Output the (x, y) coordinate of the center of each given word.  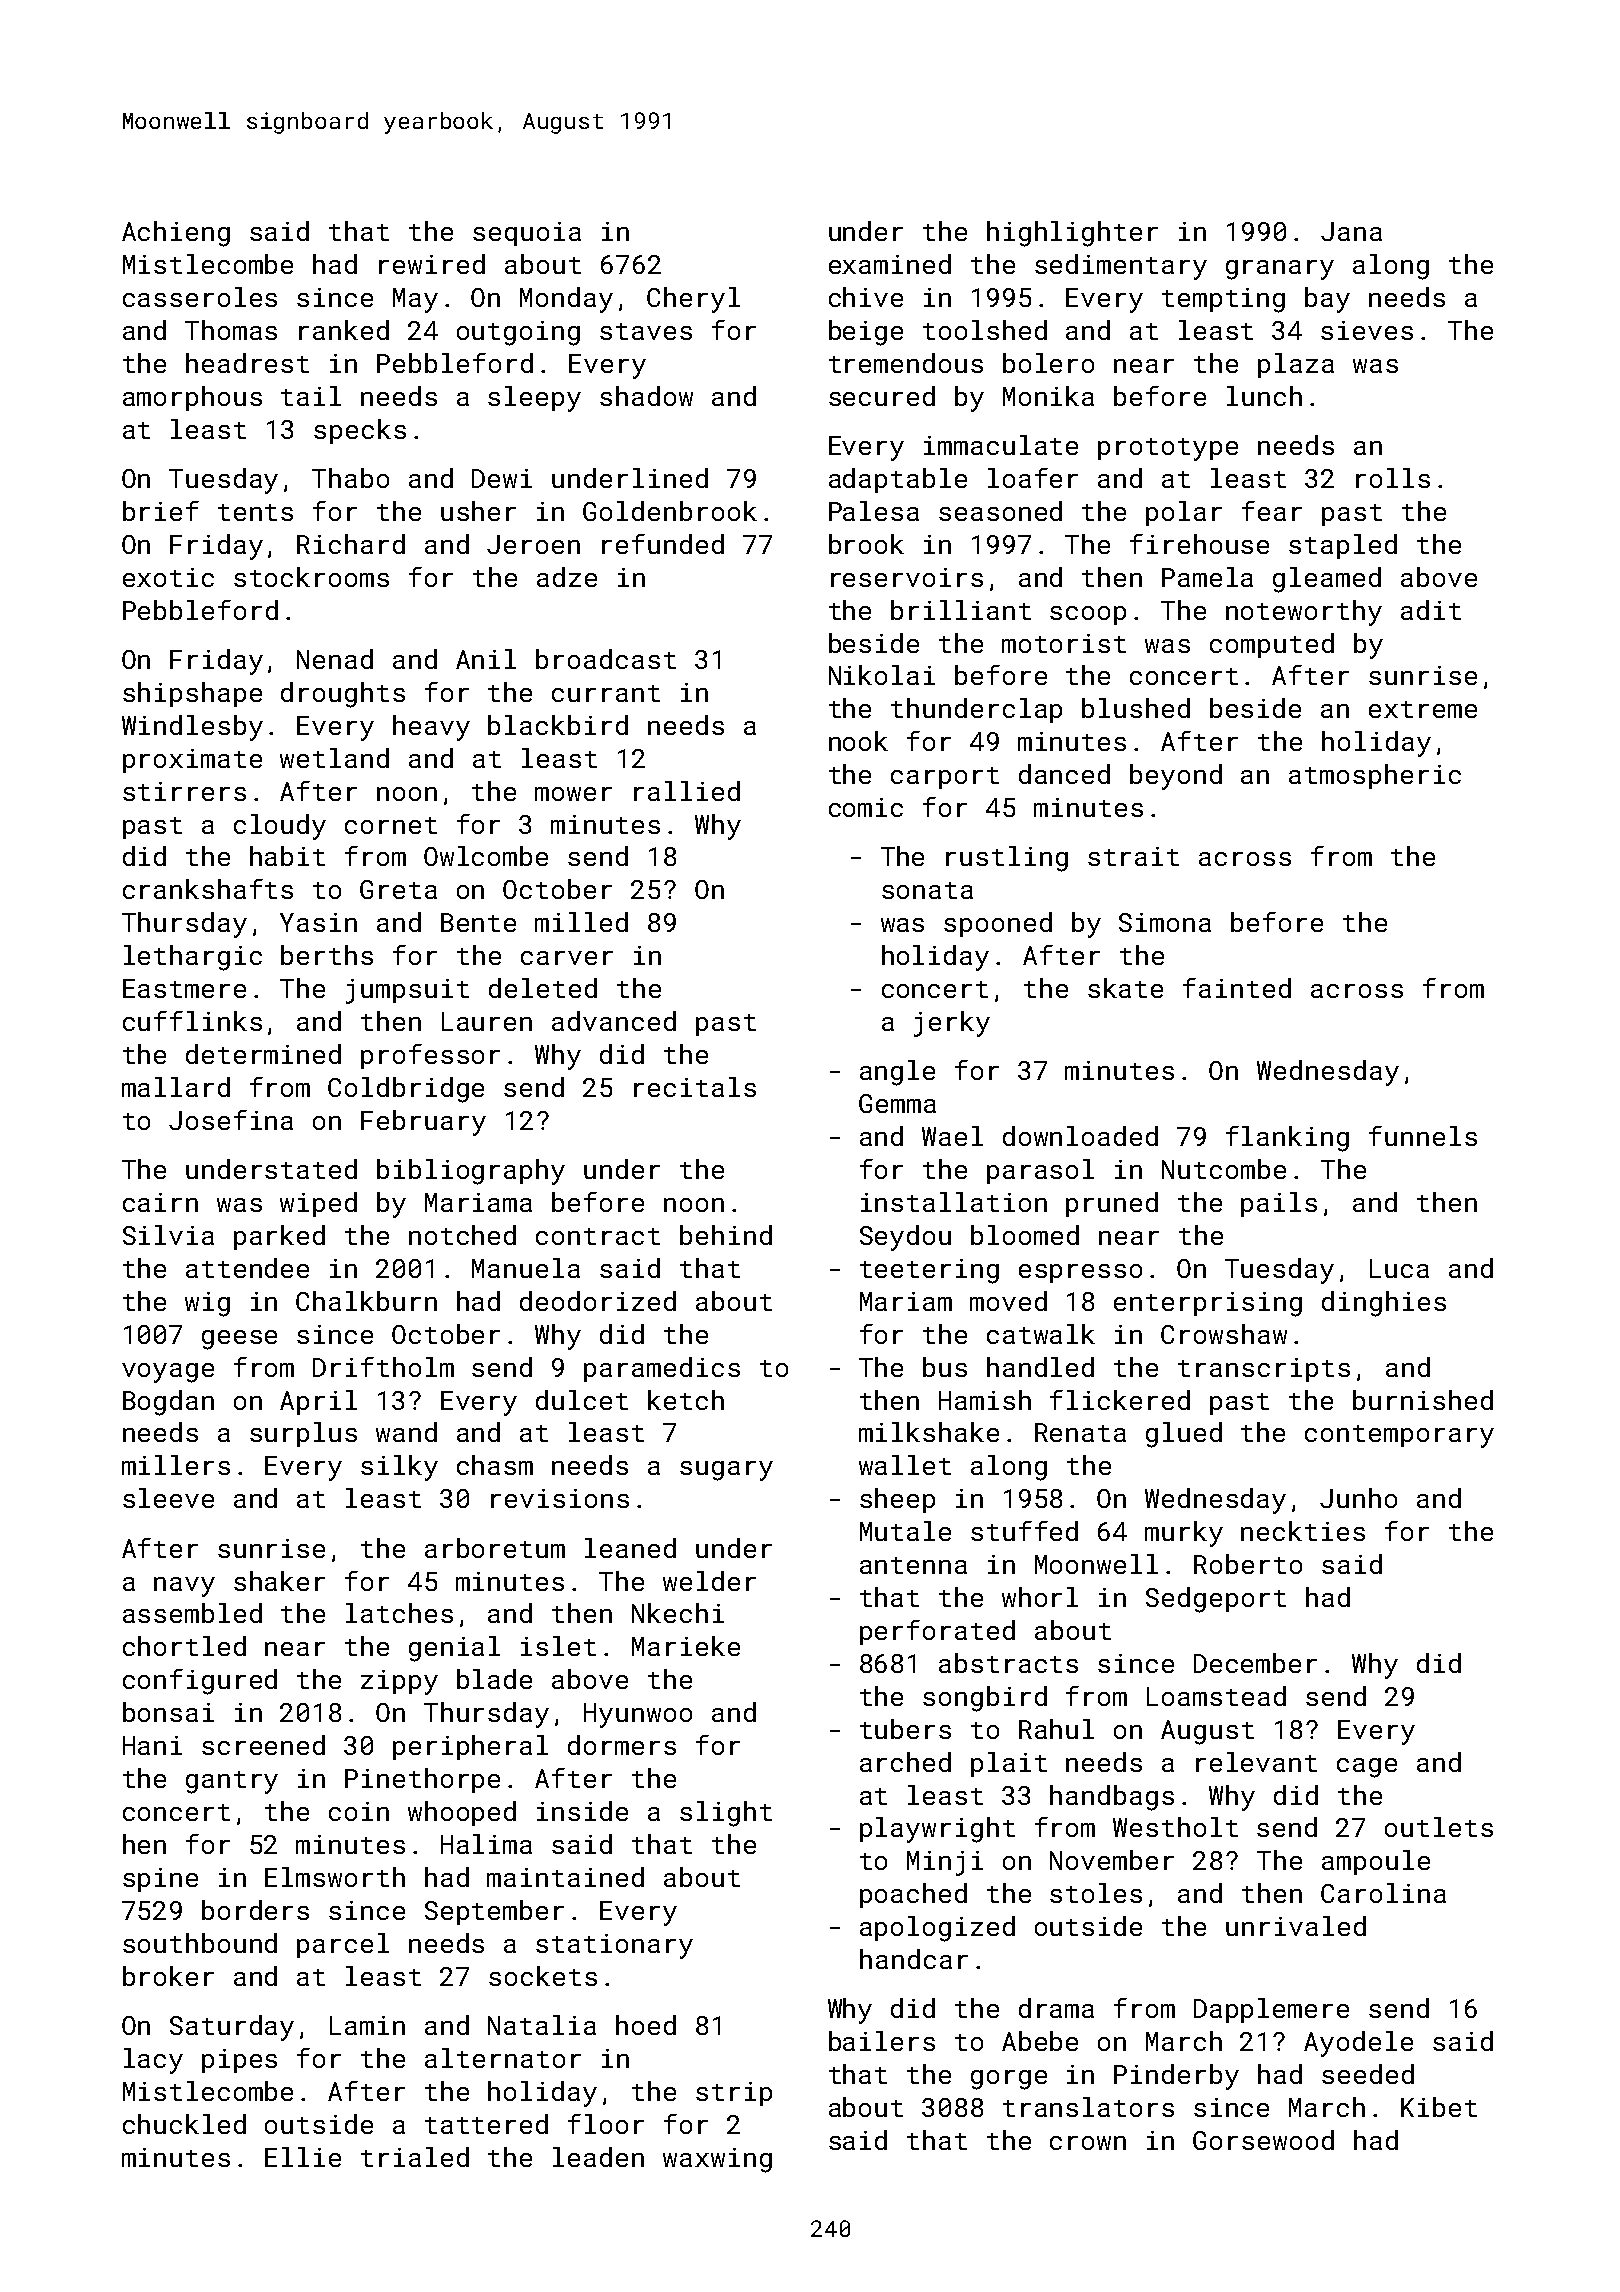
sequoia (527, 234)
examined (890, 264)
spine (160, 1880)
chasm (495, 1465)
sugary (726, 1471)
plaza (1296, 365)
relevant (1256, 1762)
